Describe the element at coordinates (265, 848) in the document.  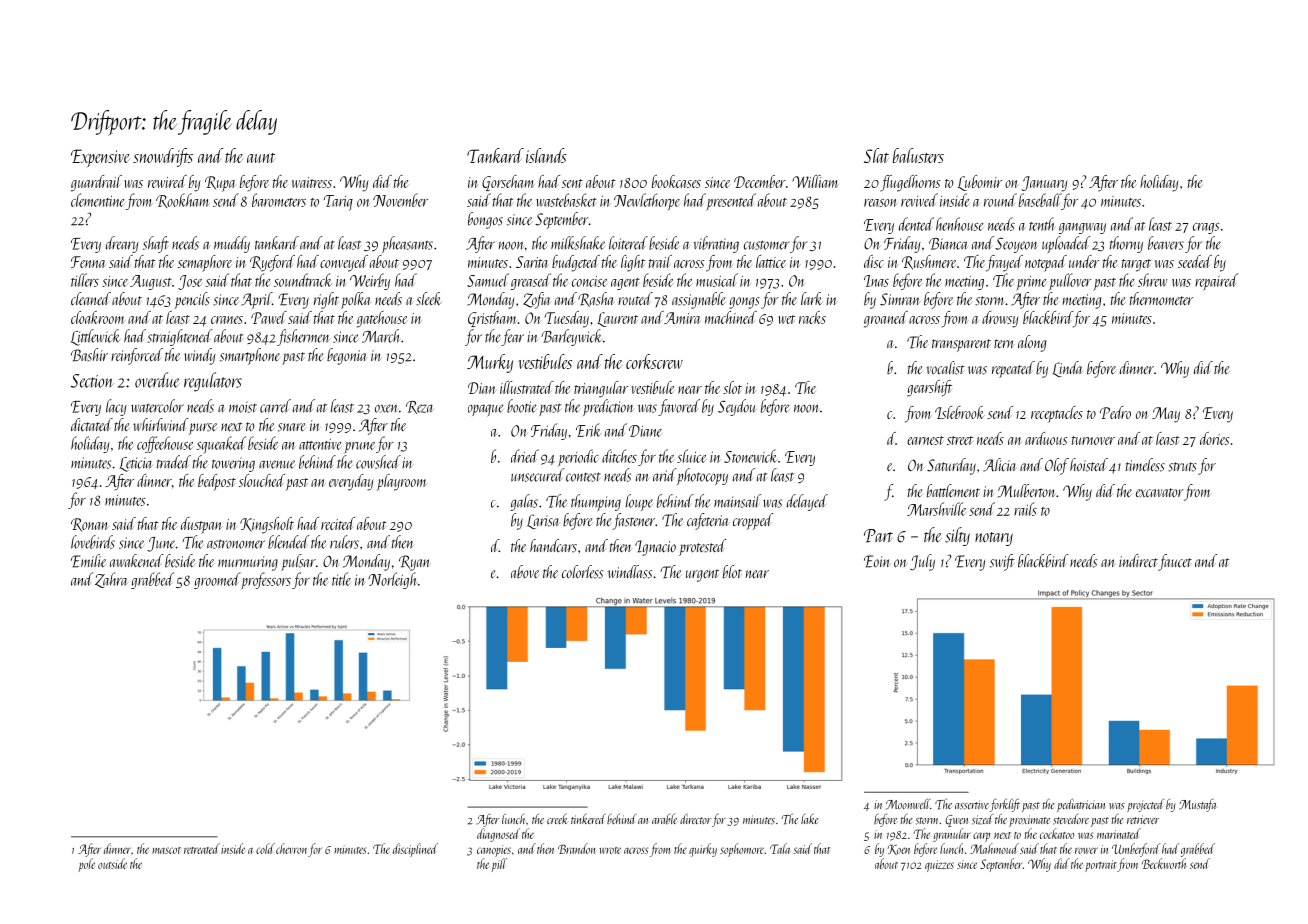
I see `cold` at that location.
